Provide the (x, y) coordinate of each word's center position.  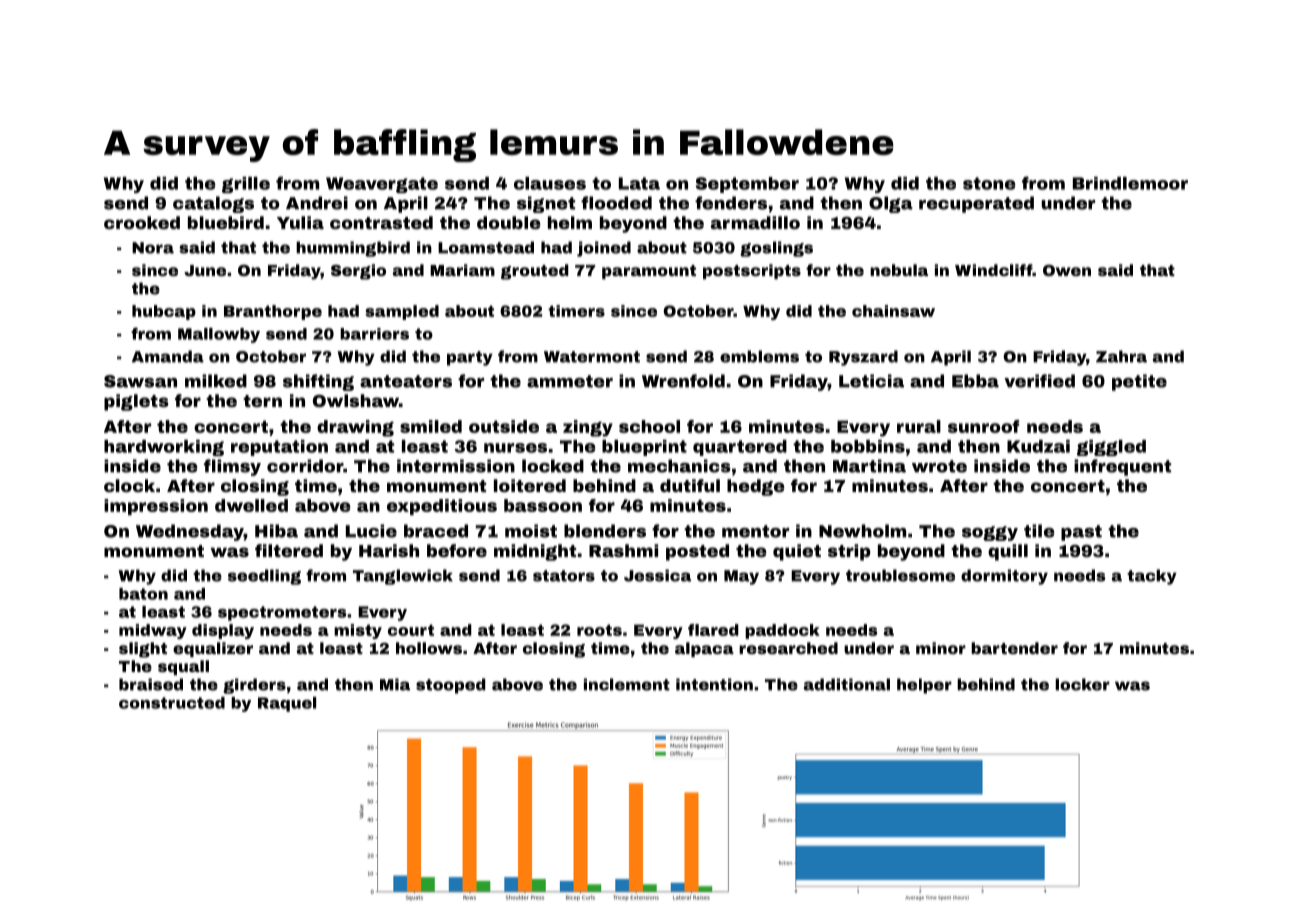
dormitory (1004, 577)
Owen (1067, 270)
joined (604, 249)
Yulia (300, 222)
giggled (1111, 448)
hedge (756, 487)
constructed (172, 703)
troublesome (900, 575)
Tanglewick (403, 577)
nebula (899, 270)
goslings (776, 249)
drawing (355, 428)
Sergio (358, 272)
